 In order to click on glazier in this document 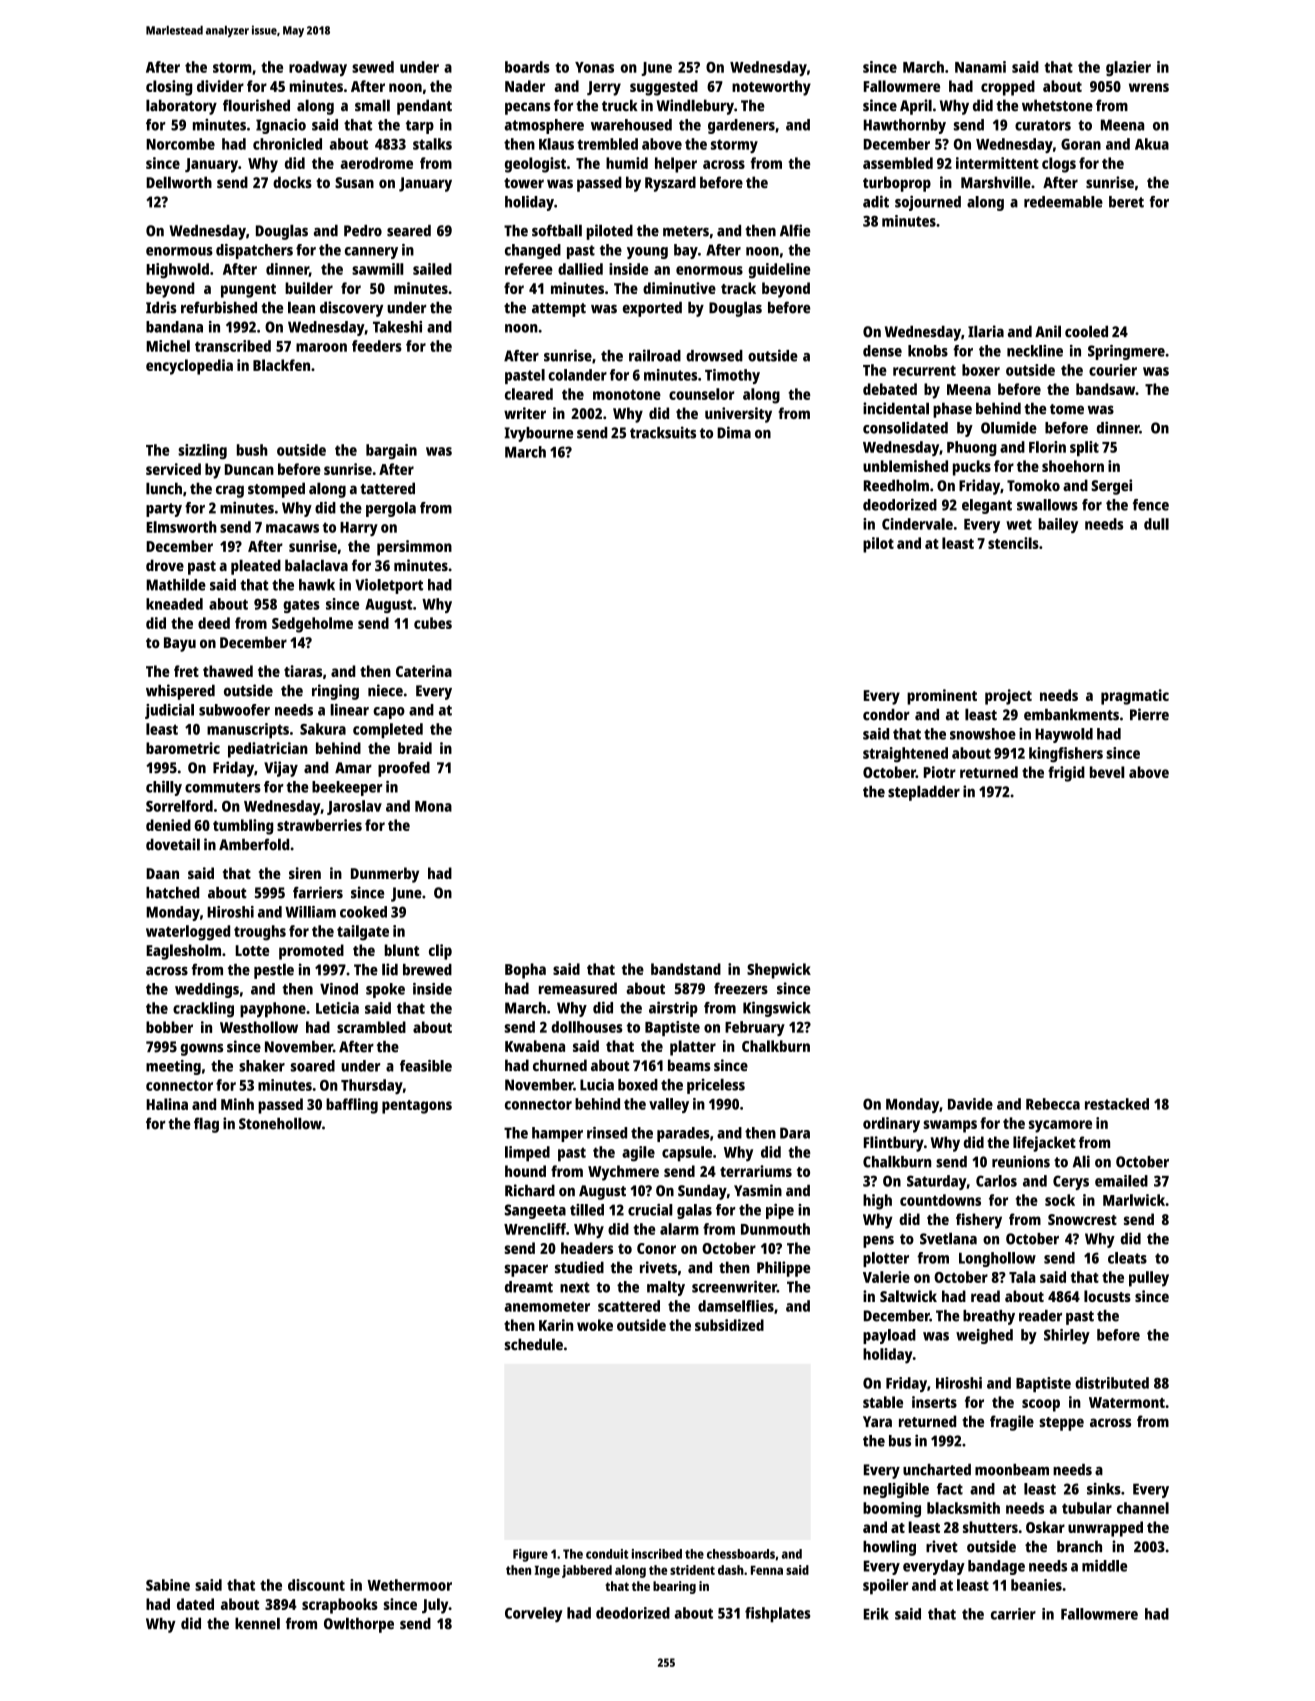, I will do `click(1128, 68)`.
